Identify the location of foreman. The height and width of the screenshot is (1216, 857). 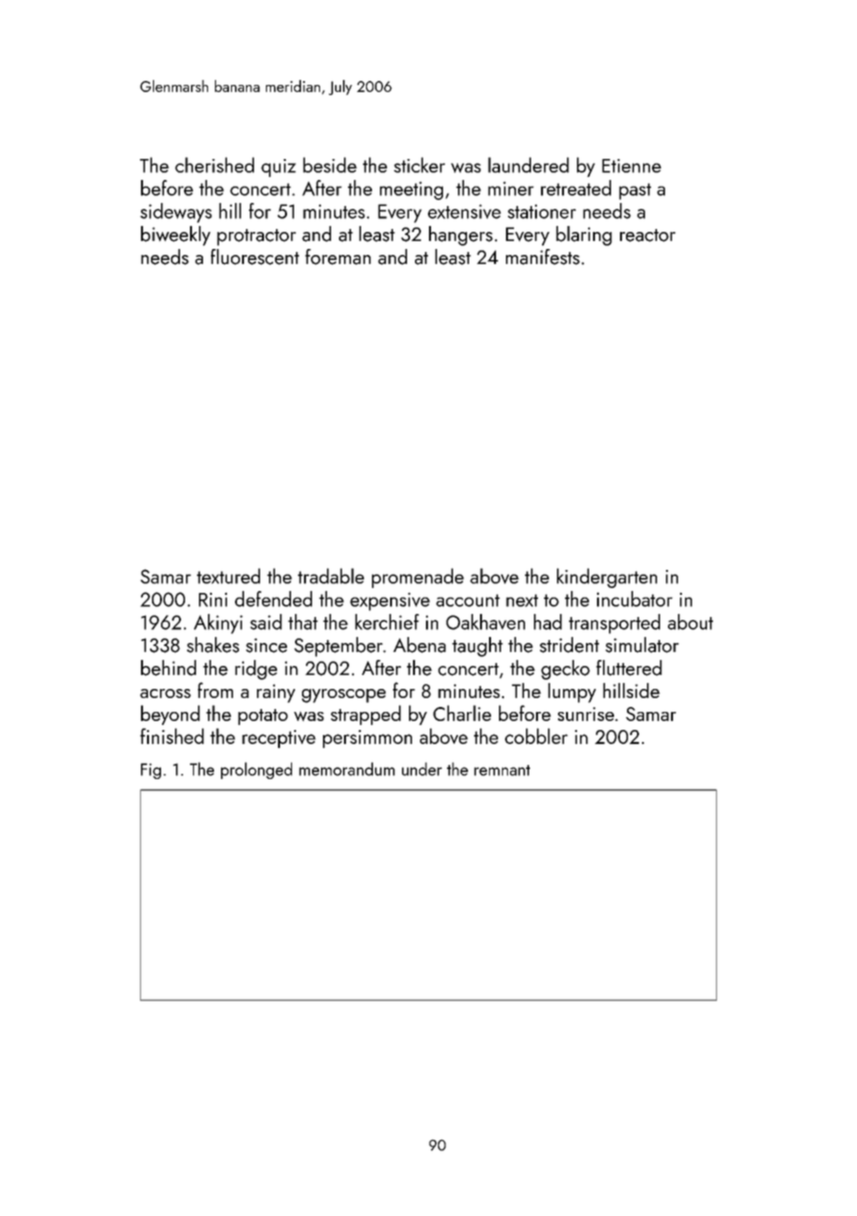
(338, 257).
